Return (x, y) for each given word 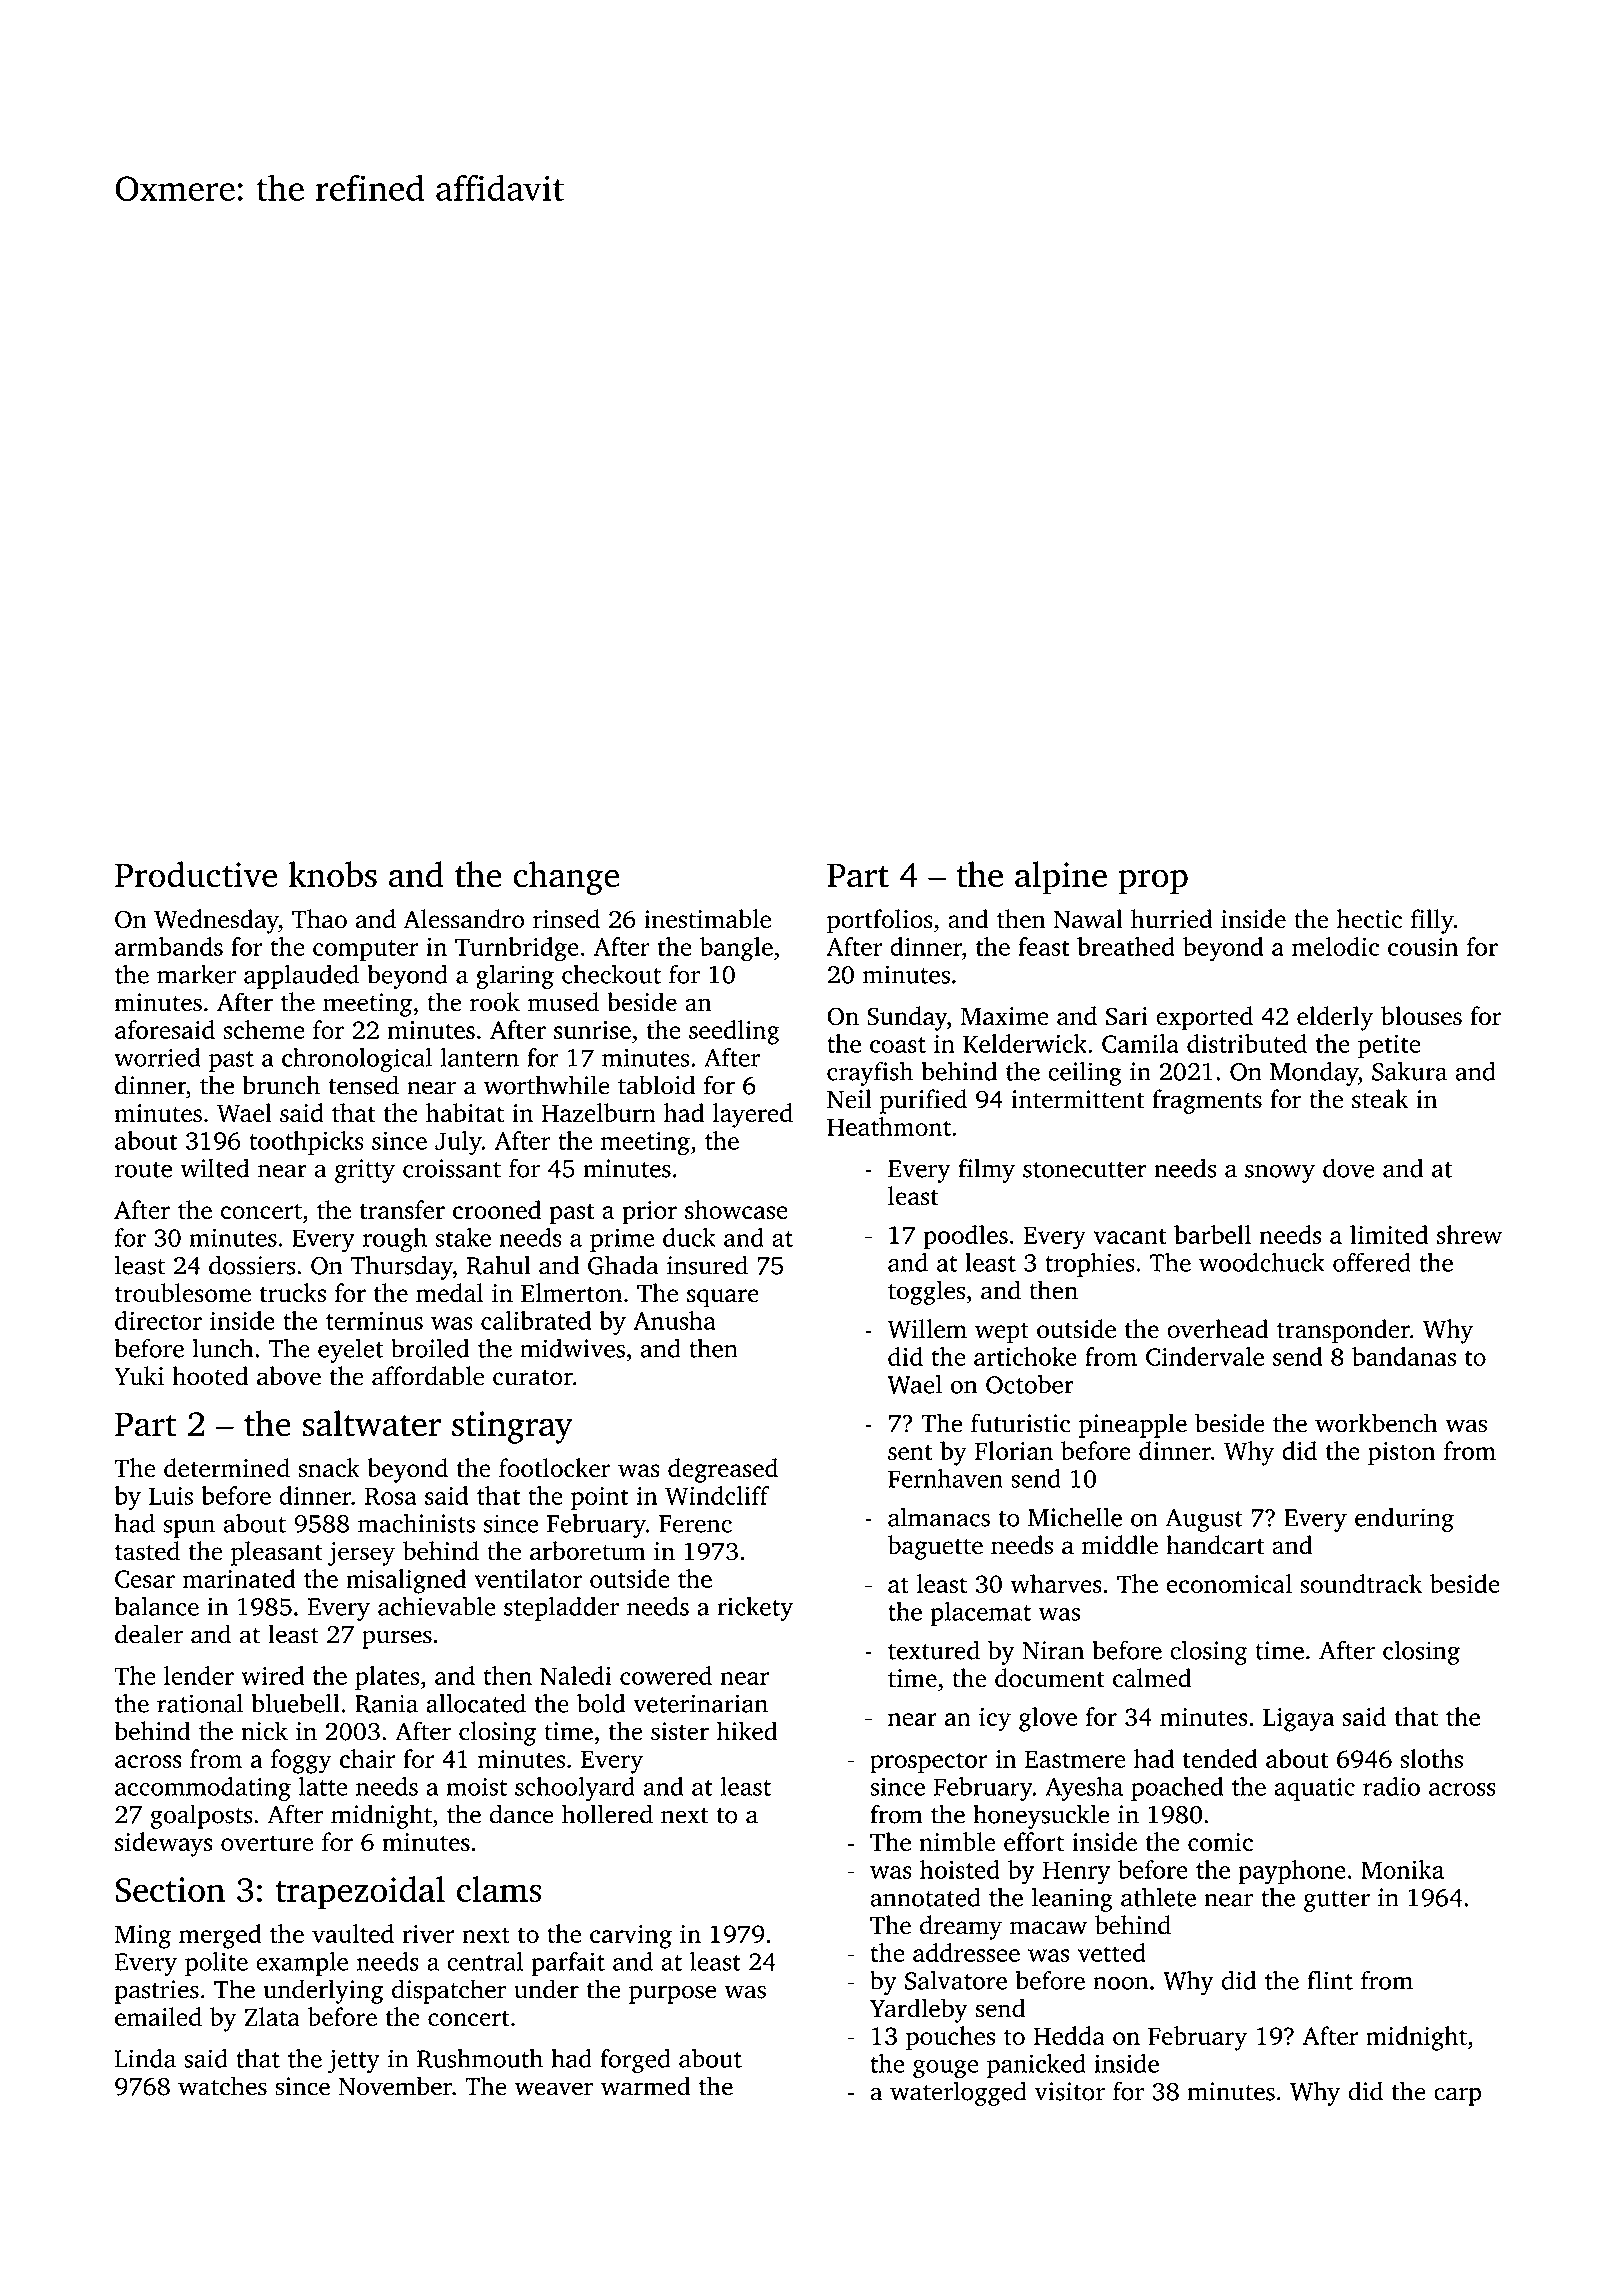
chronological (357, 1060)
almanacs (939, 1517)
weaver (553, 2089)
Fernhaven (945, 1478)
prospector (929, 1763)
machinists (416, 1523)
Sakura (1409, 1071)
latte (323, 1786)
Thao (319, 919)
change (566, 878)
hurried (1172, 919)
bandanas (1404, 1356)
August (1204, 1520)
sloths (1431, 1758)
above (289, 1376)
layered (753, 1115)
